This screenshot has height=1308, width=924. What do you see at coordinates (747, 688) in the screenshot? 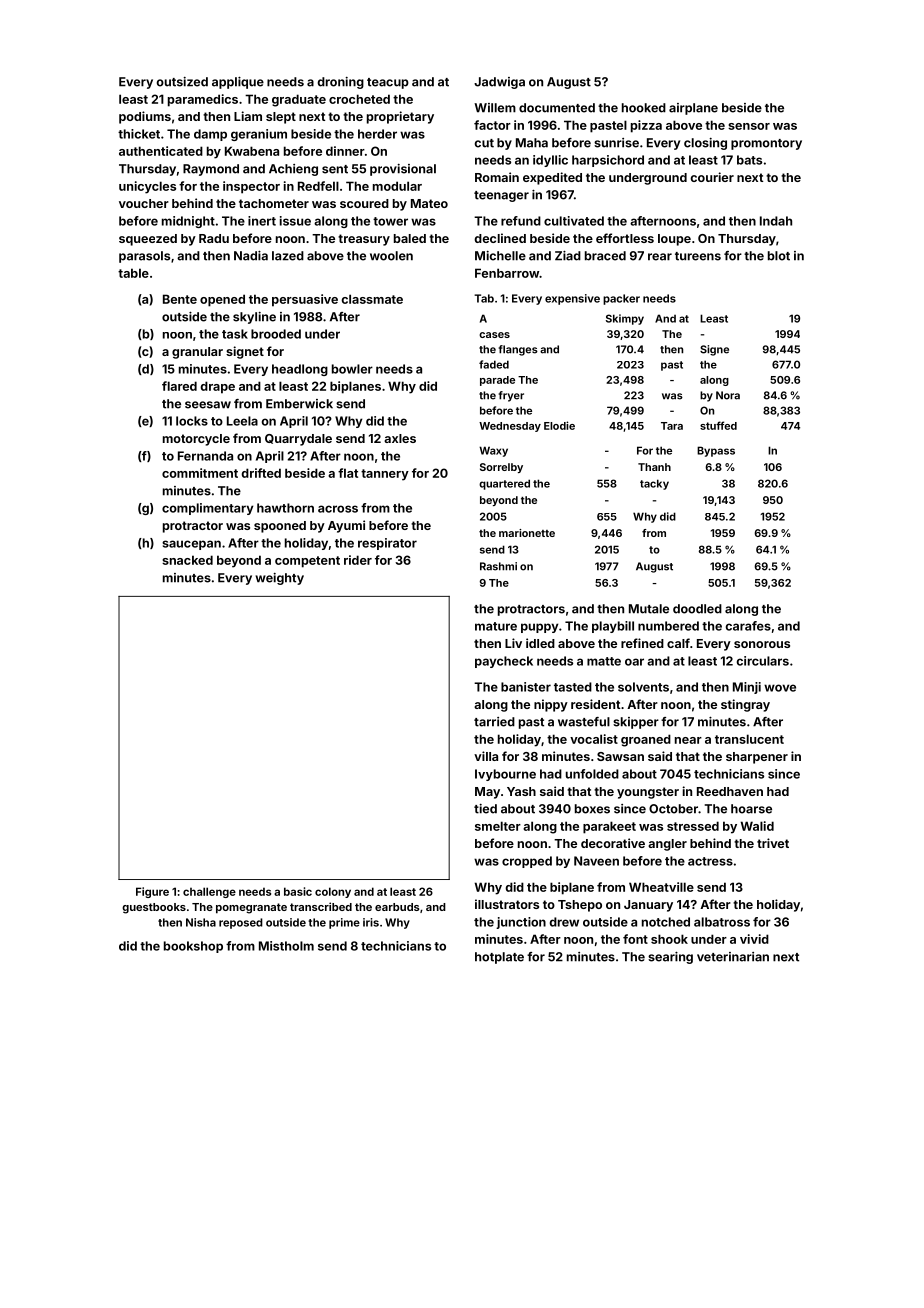
I see `Minji` at bounding box center [747, 688].
